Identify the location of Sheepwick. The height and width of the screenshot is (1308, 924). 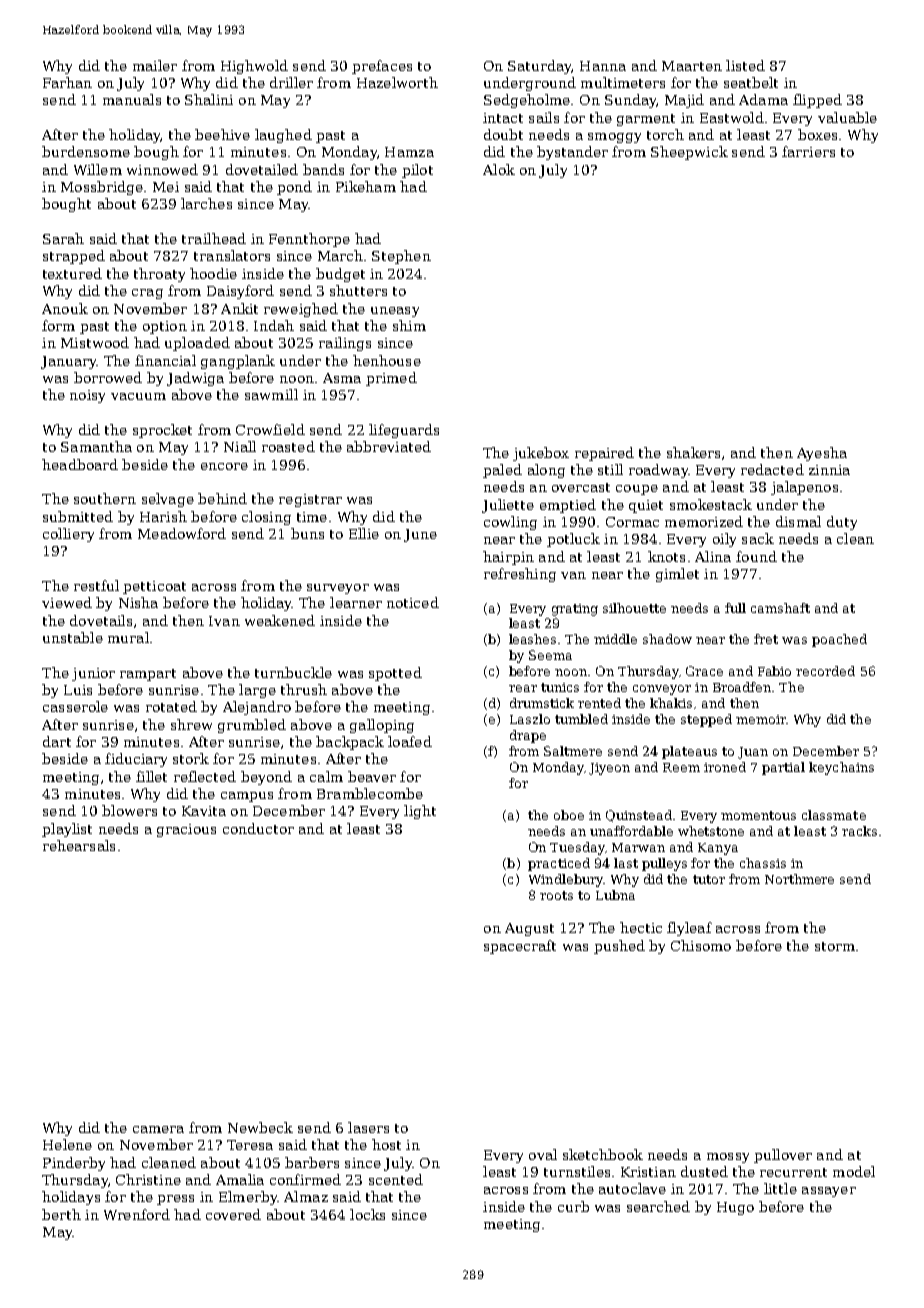
(689, 153).
